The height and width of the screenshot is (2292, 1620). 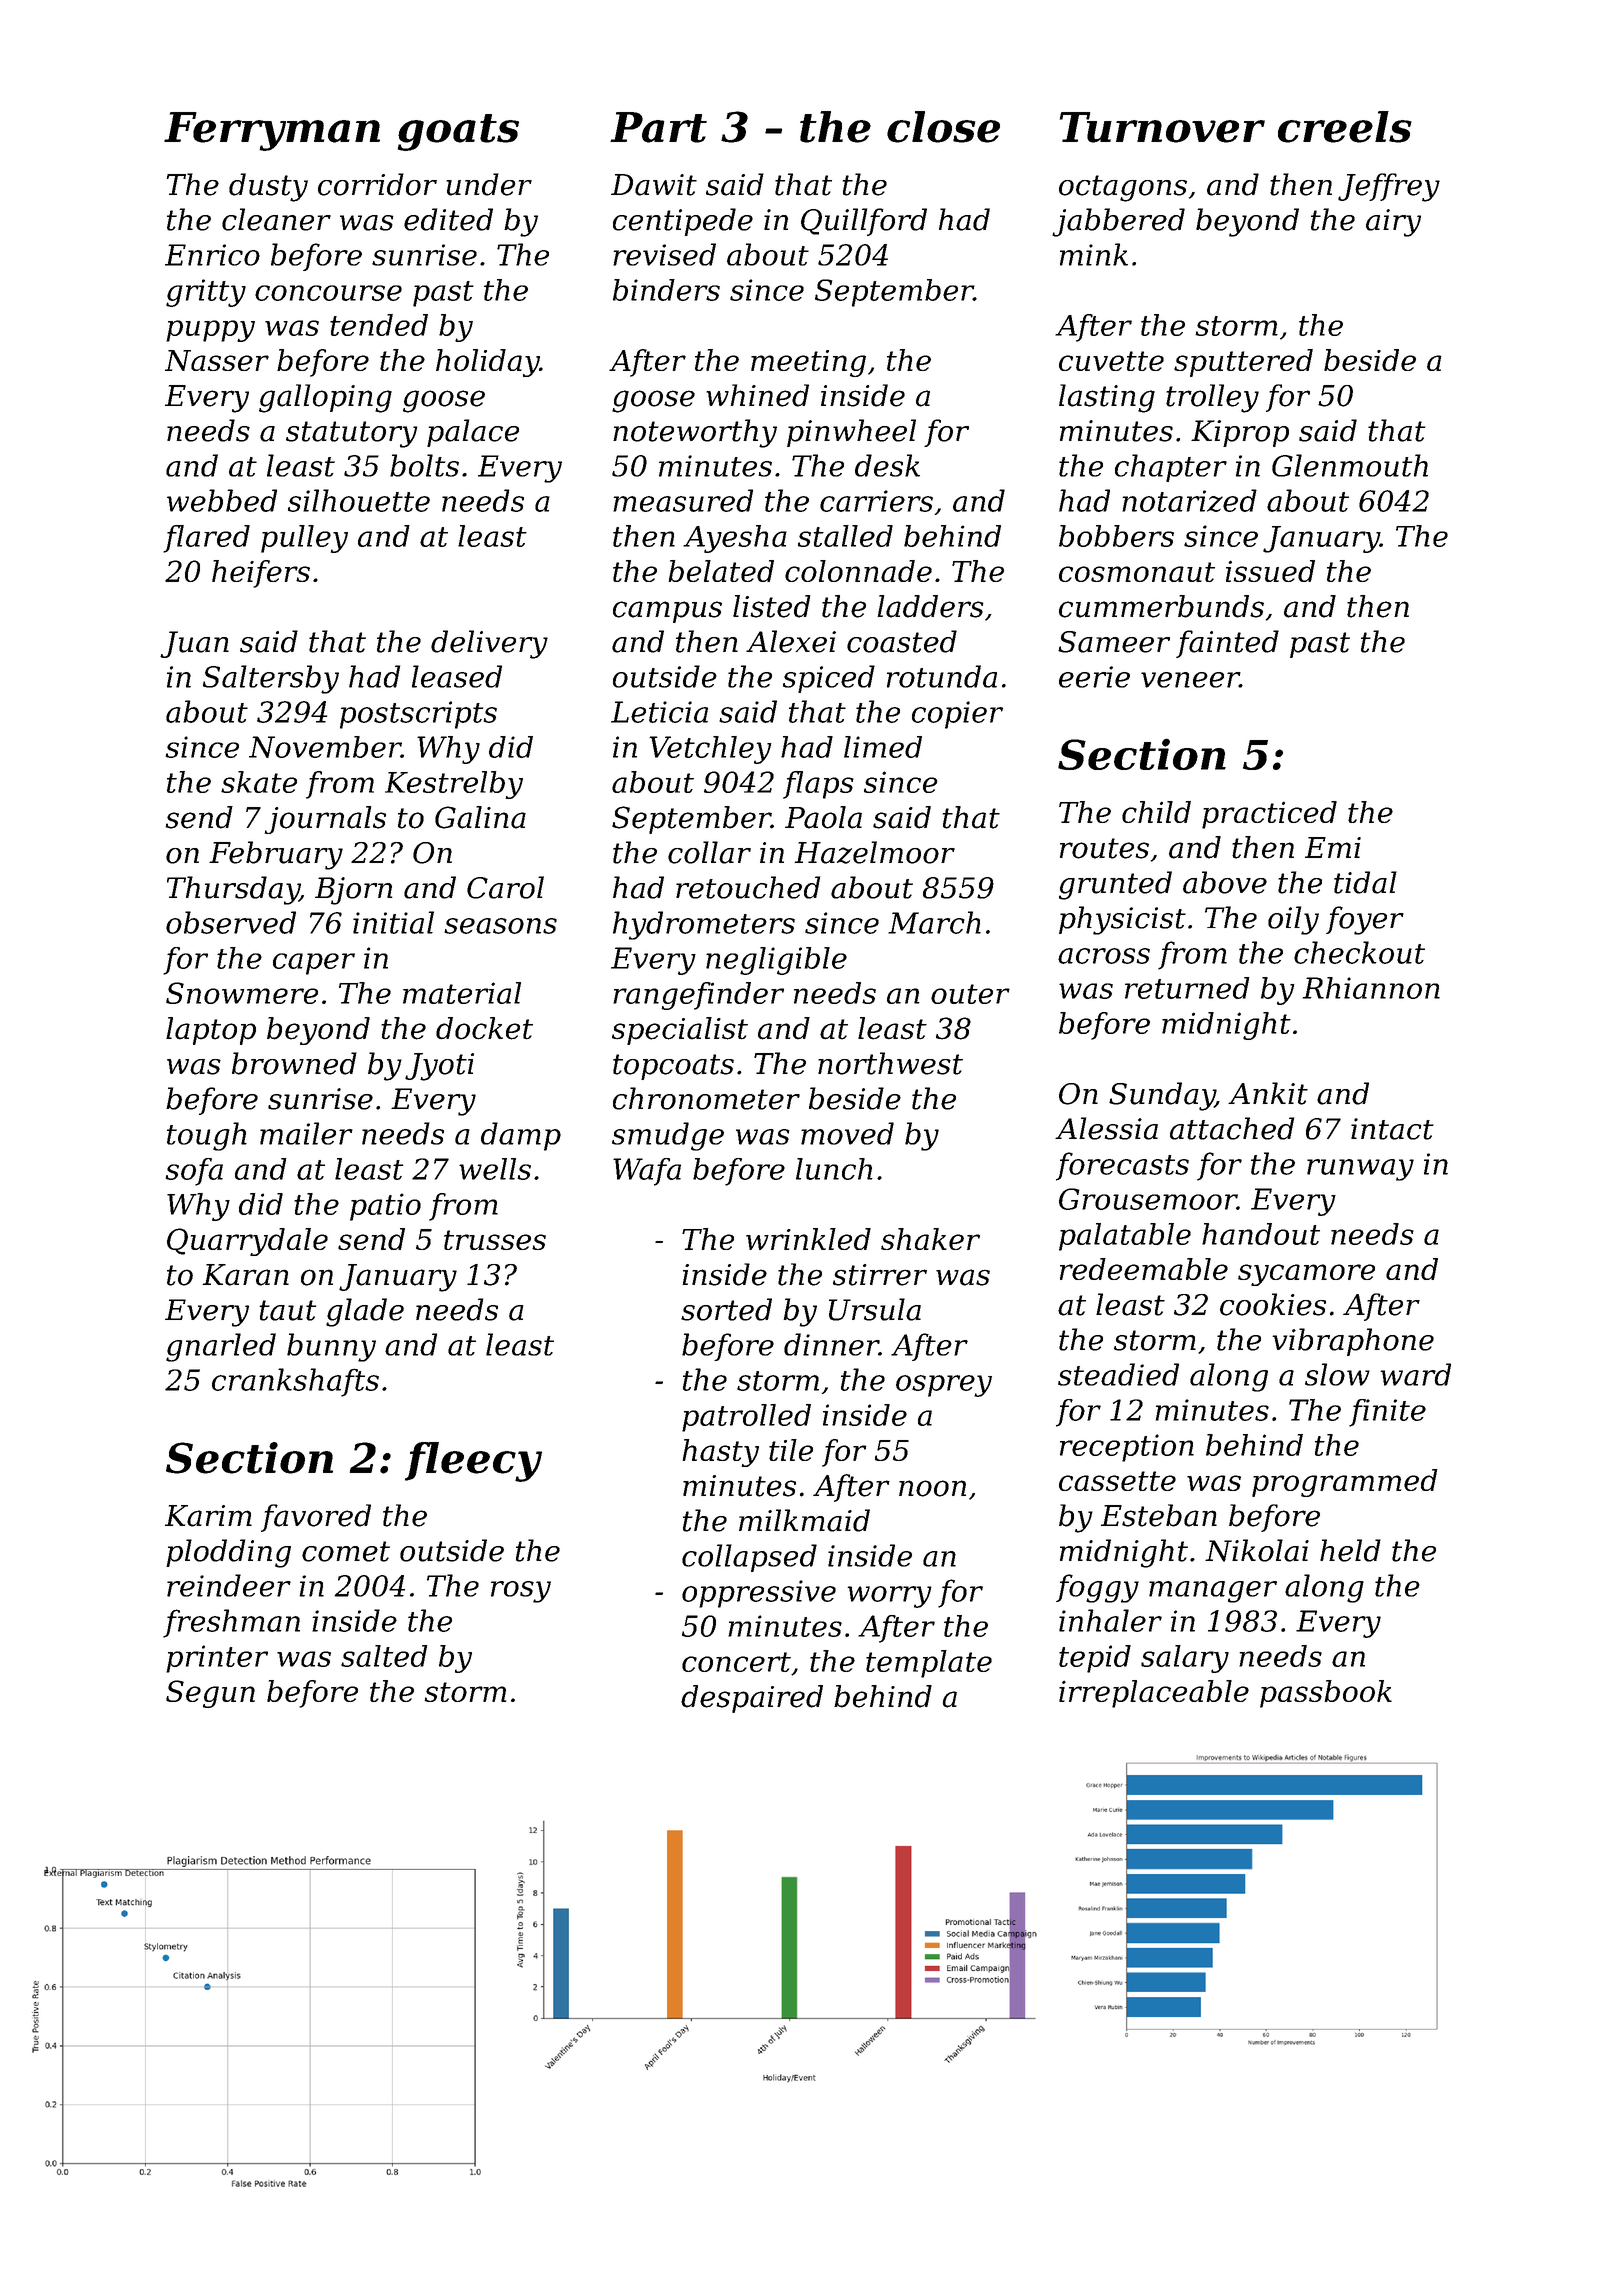 I want to click on Juan, so click(x=194, y=644).
